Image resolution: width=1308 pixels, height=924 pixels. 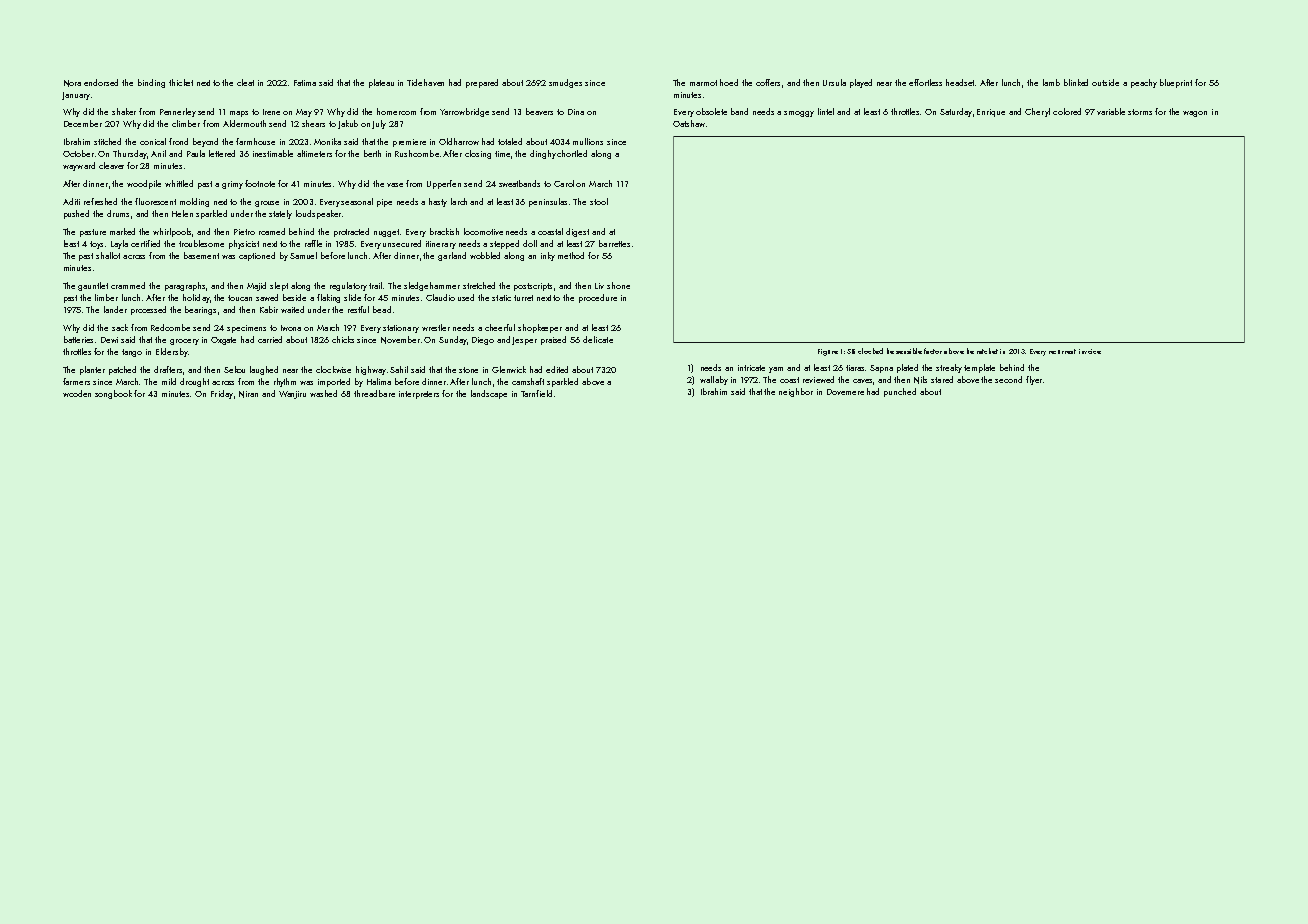 I want to click on planter, so click(x=92, y=370).
